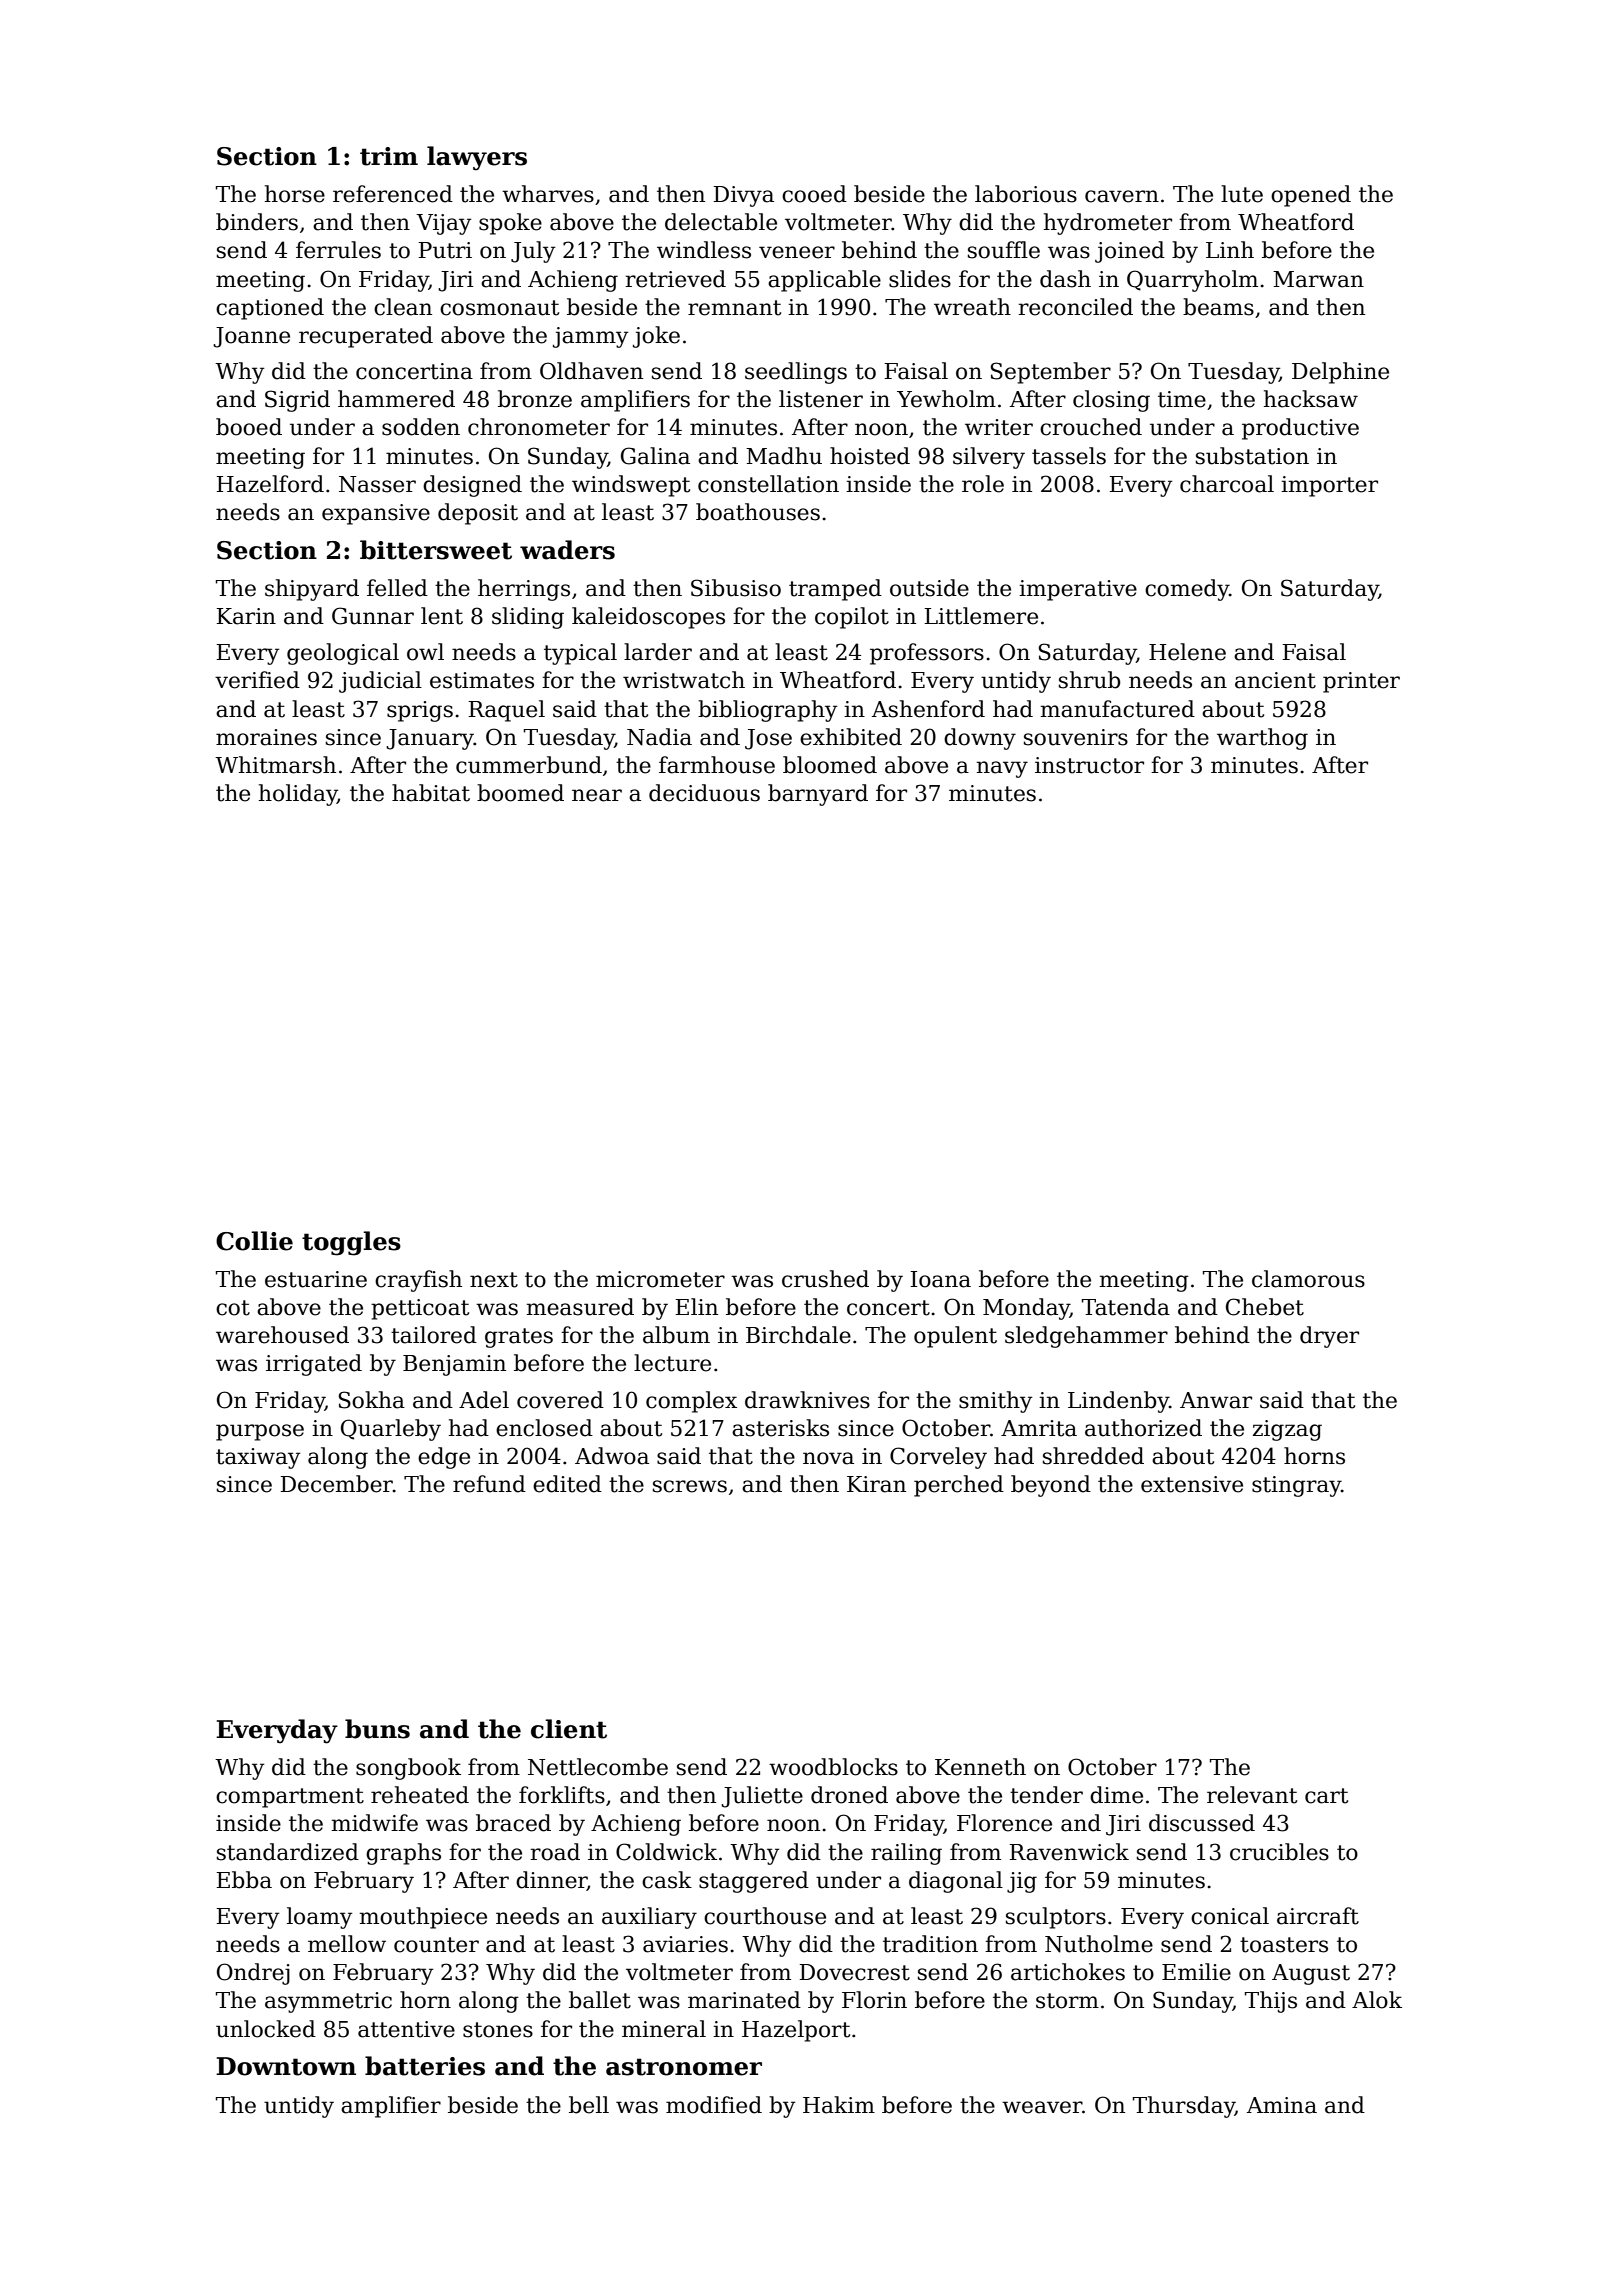 The image size is (1620, 2292). I want to click on Hazelford, so click(270, 484).
